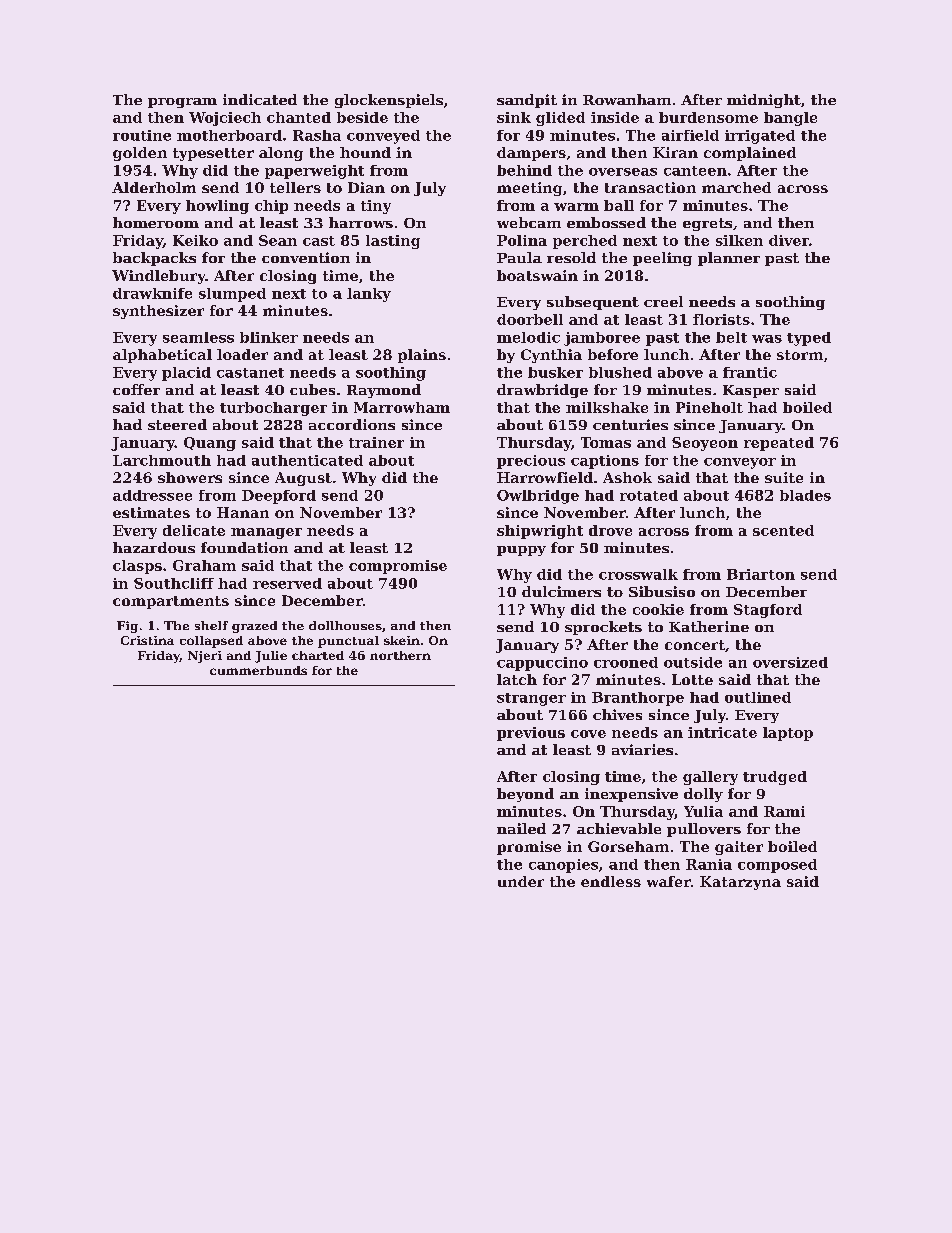 The width and height of the page is (952, 1233). What do you see at coordinates (740, 463) in the page?
I see `conveyor` at bounding box center [740, 463].
